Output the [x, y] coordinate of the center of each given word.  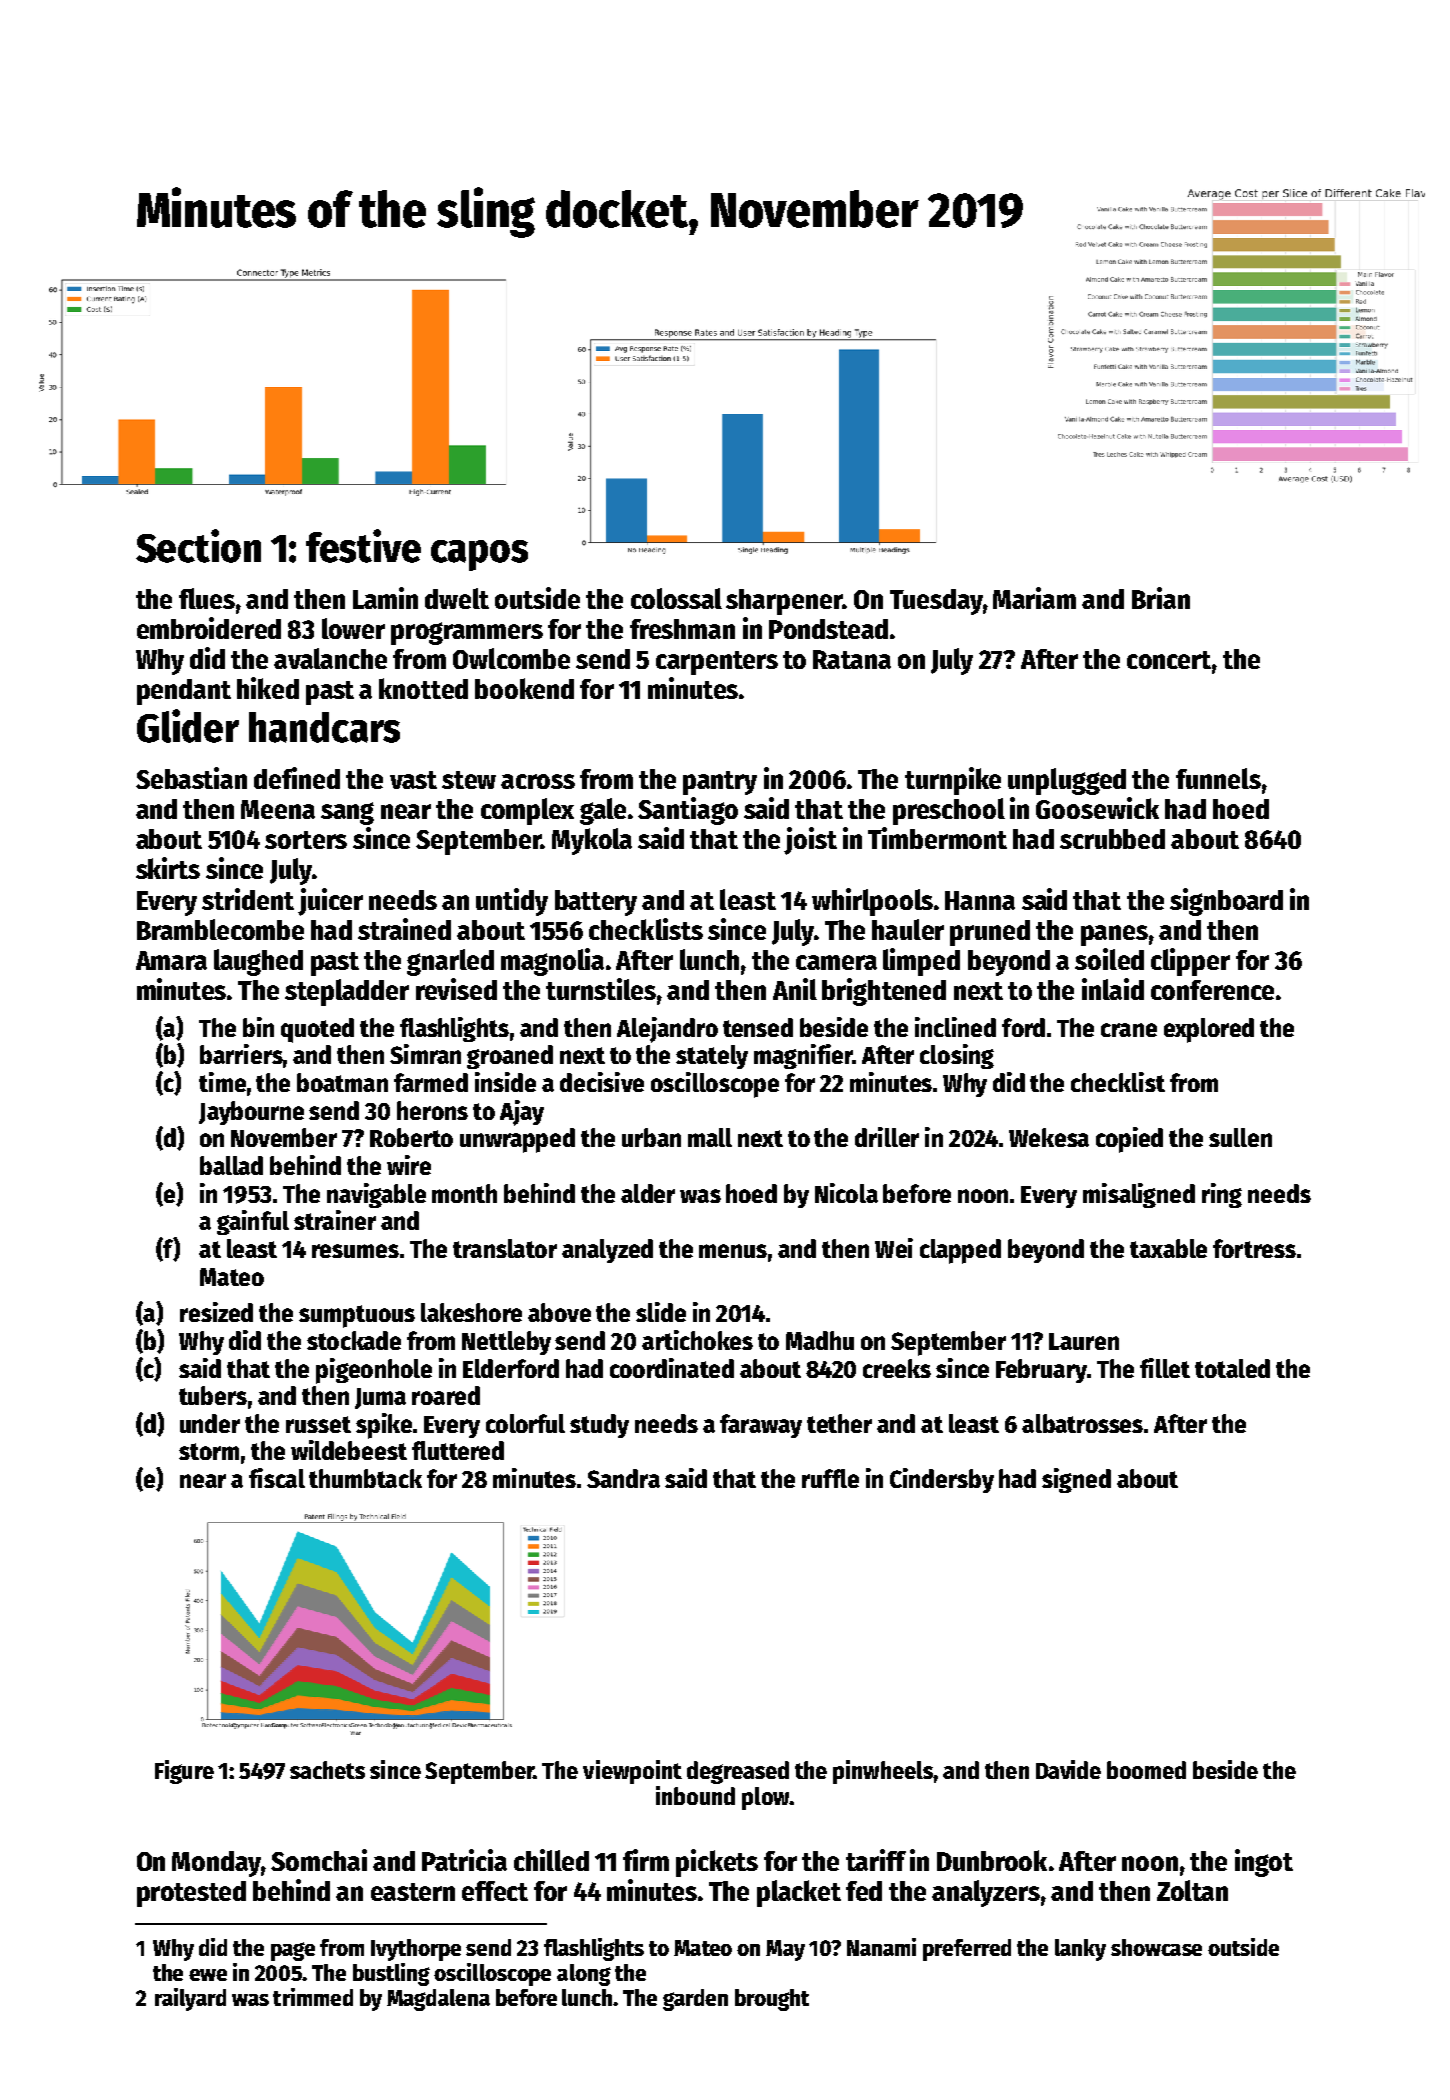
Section [198, 546]
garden [695, 2000]
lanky [1080, 1950]
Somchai [319, 1860]
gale [603, 811]
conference [1212, 990]
